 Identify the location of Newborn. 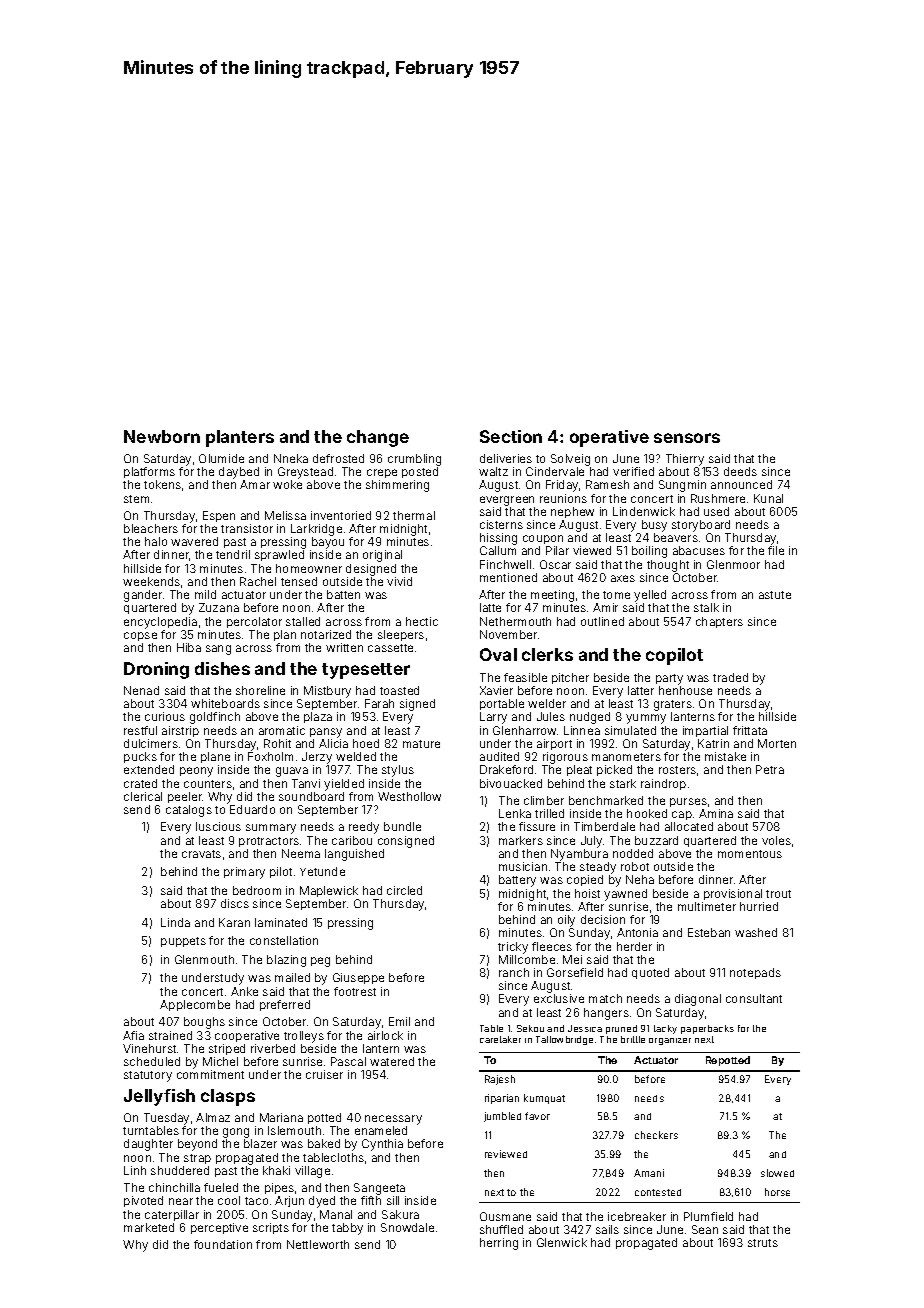
(162, 436).
